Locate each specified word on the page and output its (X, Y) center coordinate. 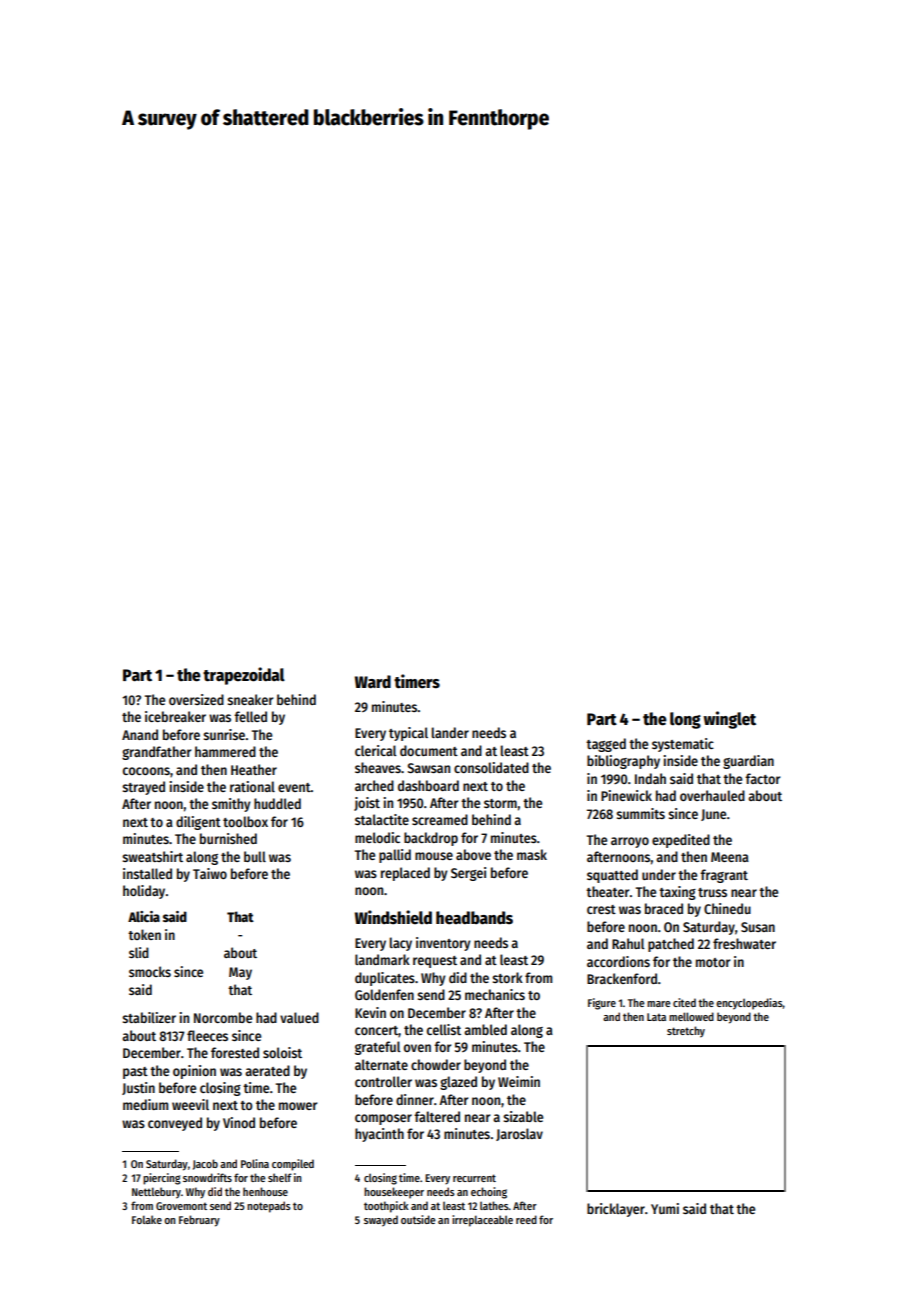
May (240, 973)
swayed (381, 1221)
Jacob (205, 1164)
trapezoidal (244, 676)
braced (664, 908)
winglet (729, 720)
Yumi (665, 1208)
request (435, 962)
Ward (373, 682)
